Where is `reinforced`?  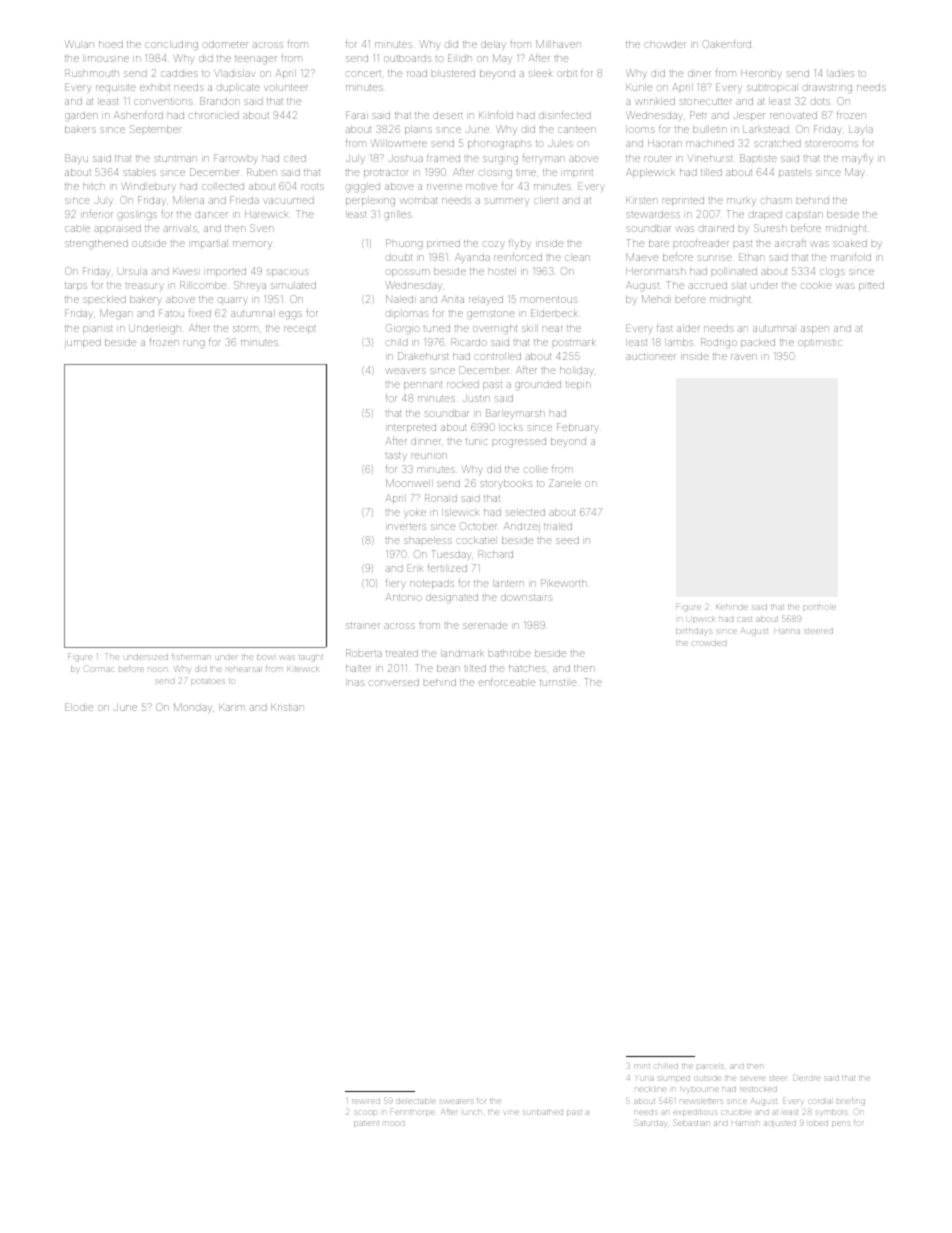 reinforced is located at coordinates (518, 257).
